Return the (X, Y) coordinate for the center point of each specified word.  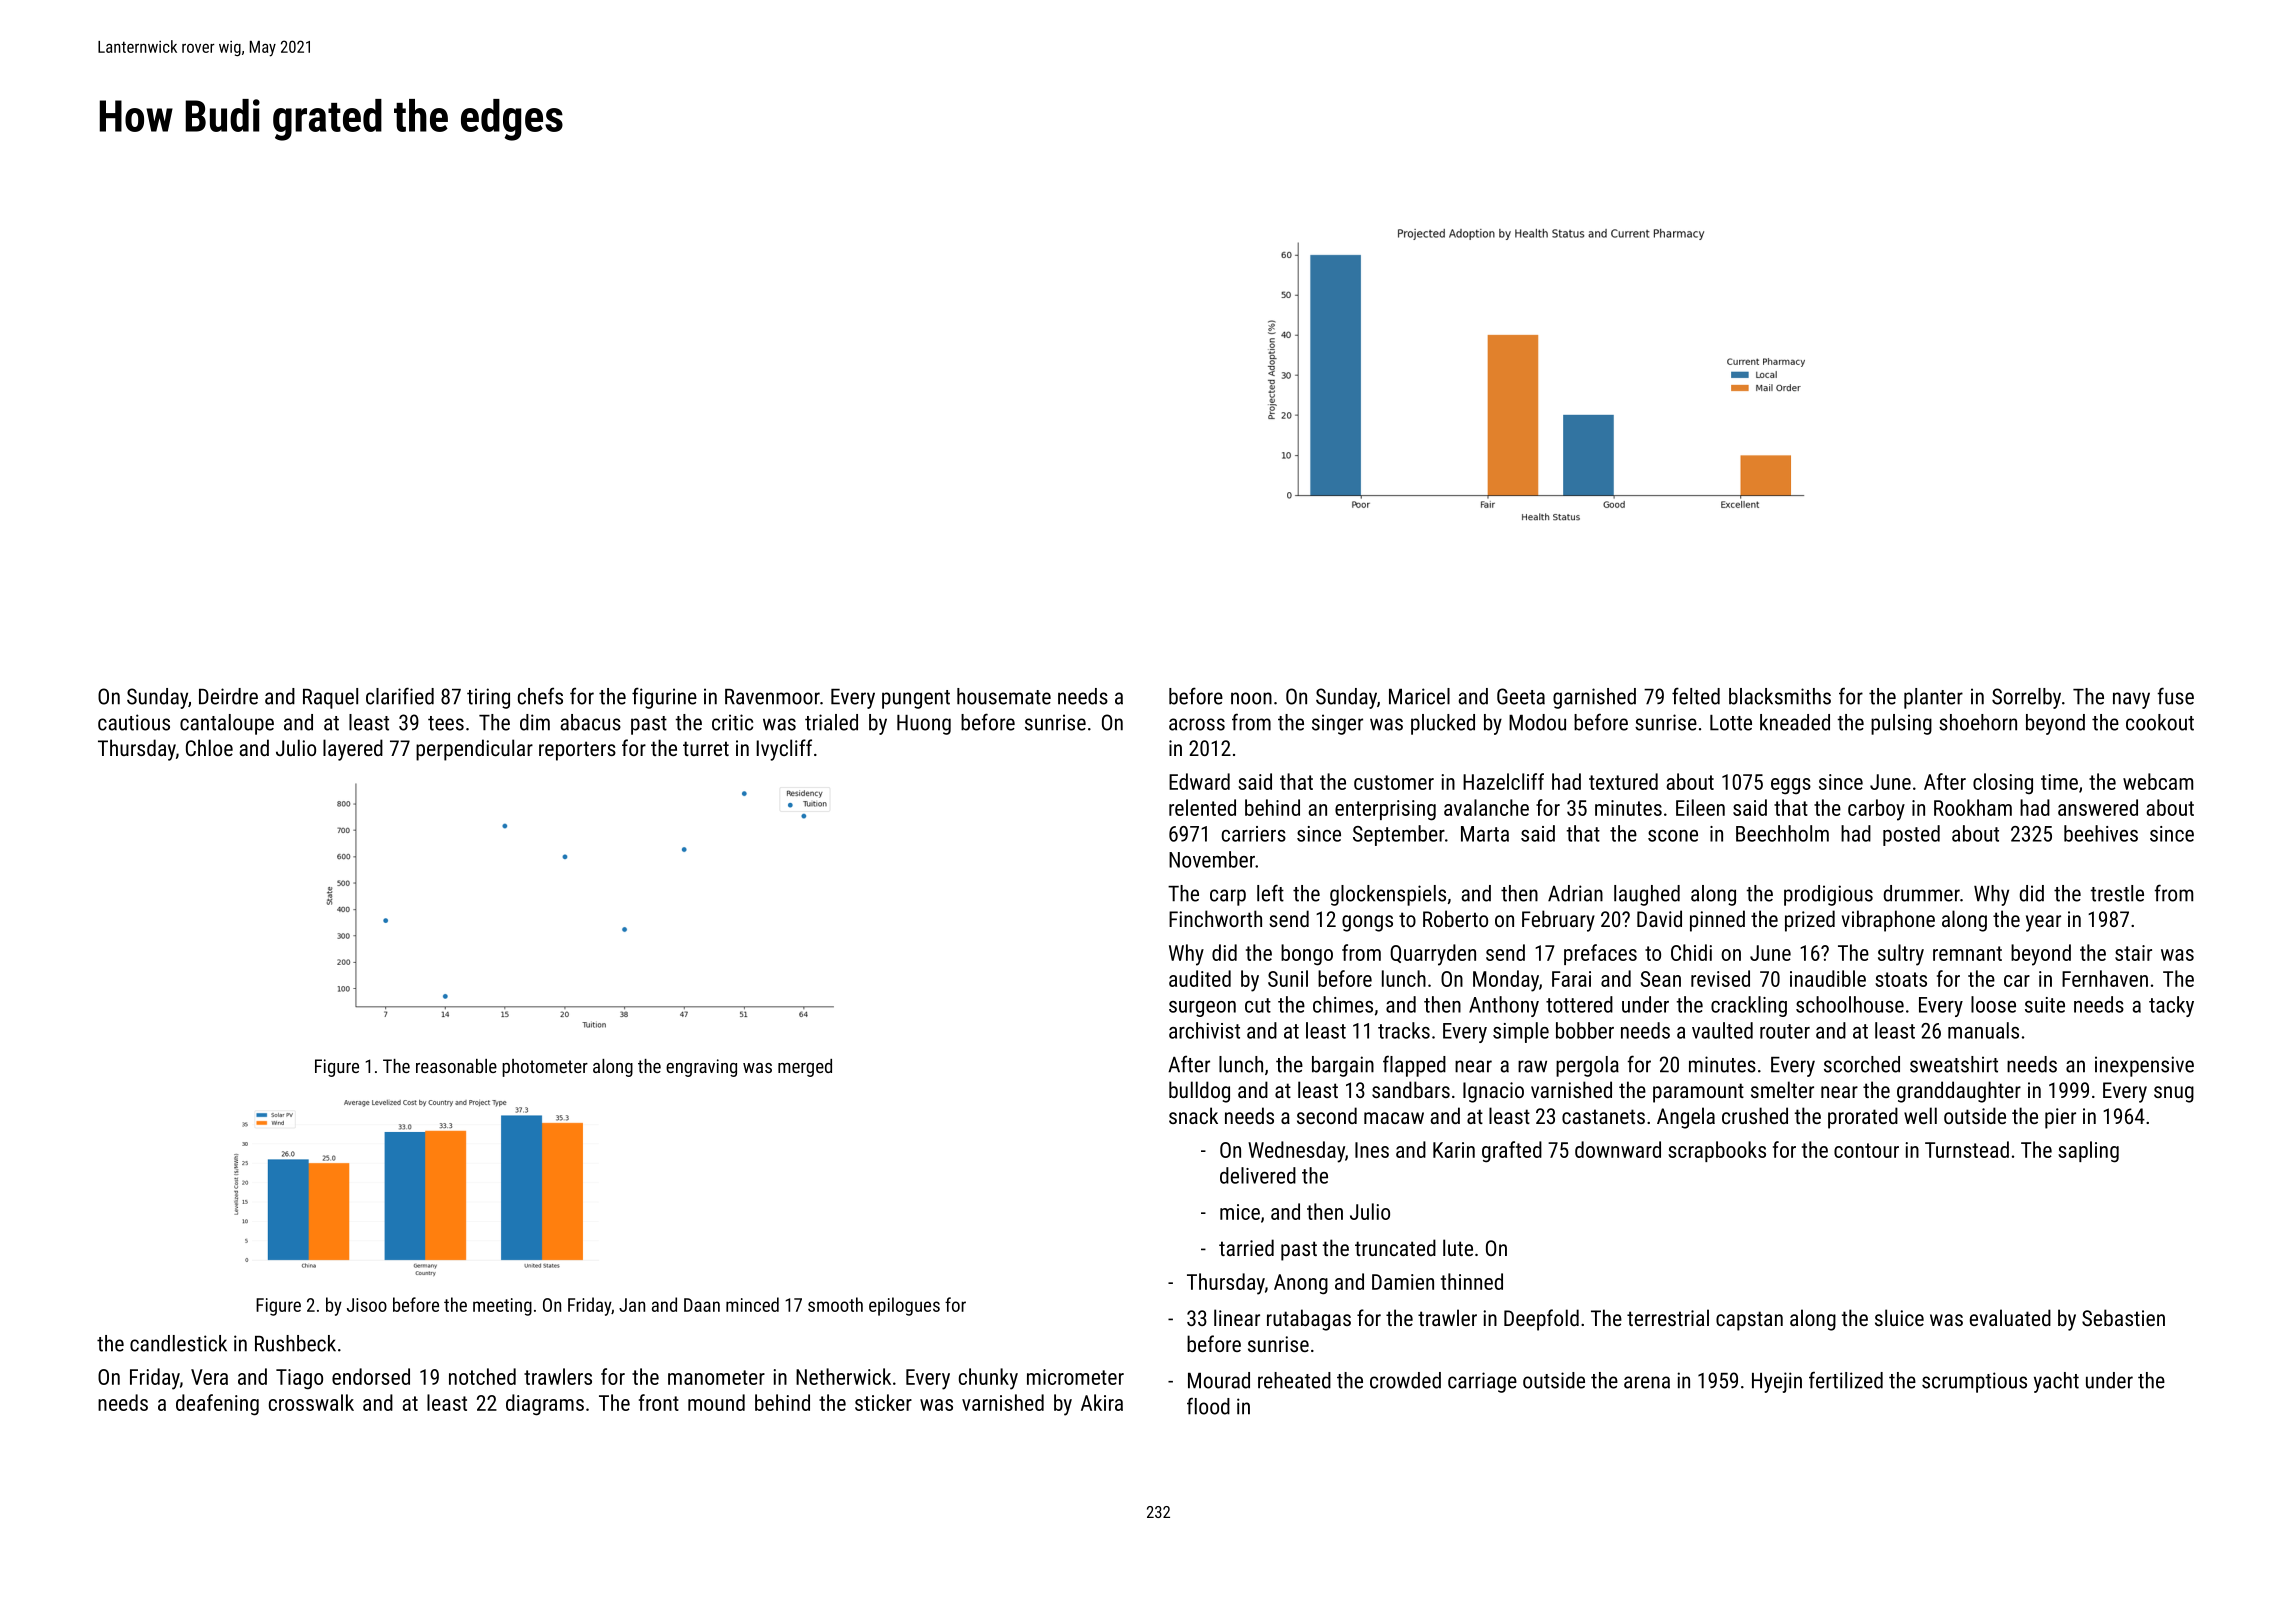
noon (1251, 698)
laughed (1647, 895)
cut (1258, 1005)
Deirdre (228, 696)
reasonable (456, 1066)
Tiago (299, 1379)
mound (716, 1402)
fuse (2175, 696)
